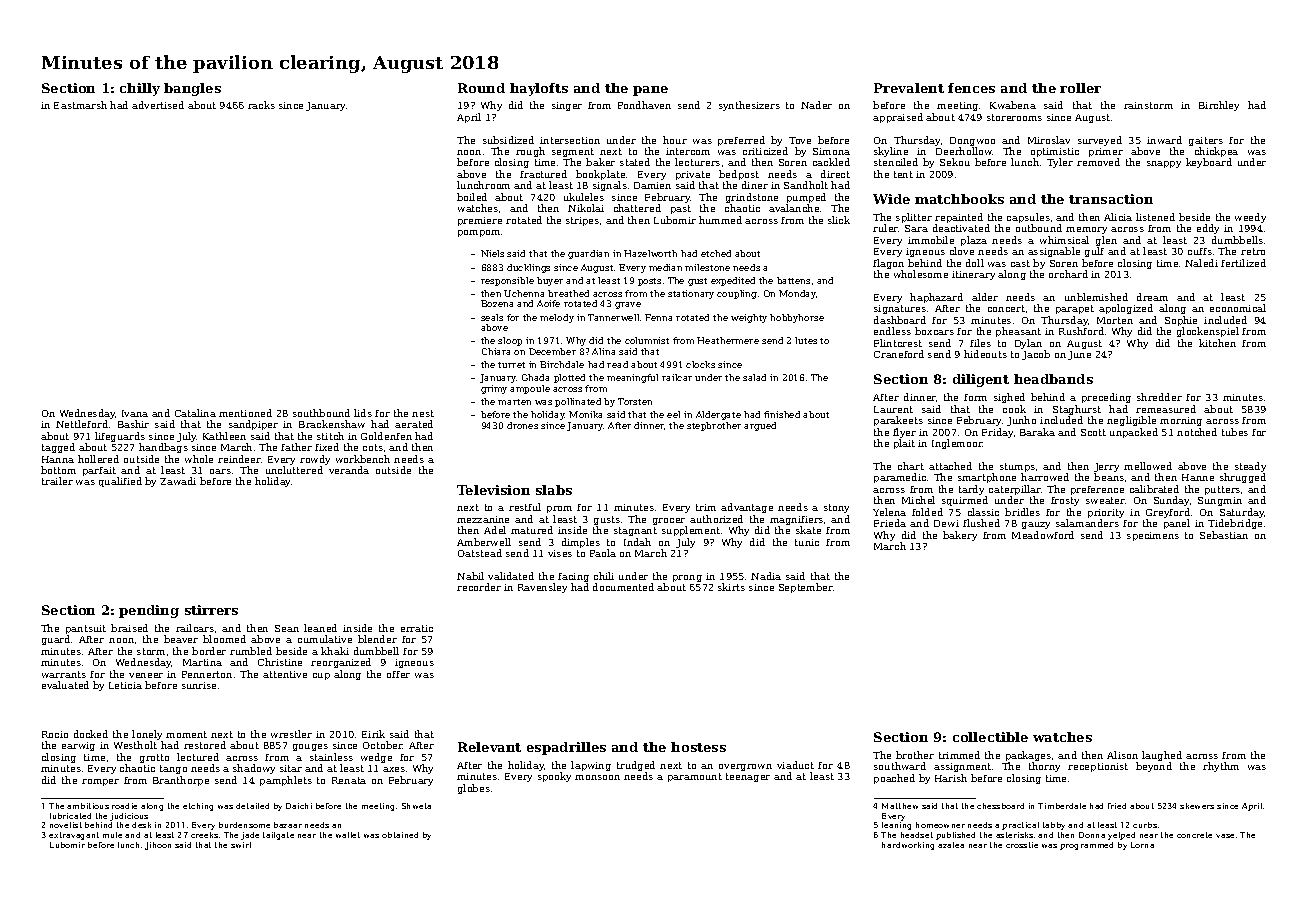 The height and width of the screenshot is (924, 1308). I want to click on Tyler, so click(1060, 163).
